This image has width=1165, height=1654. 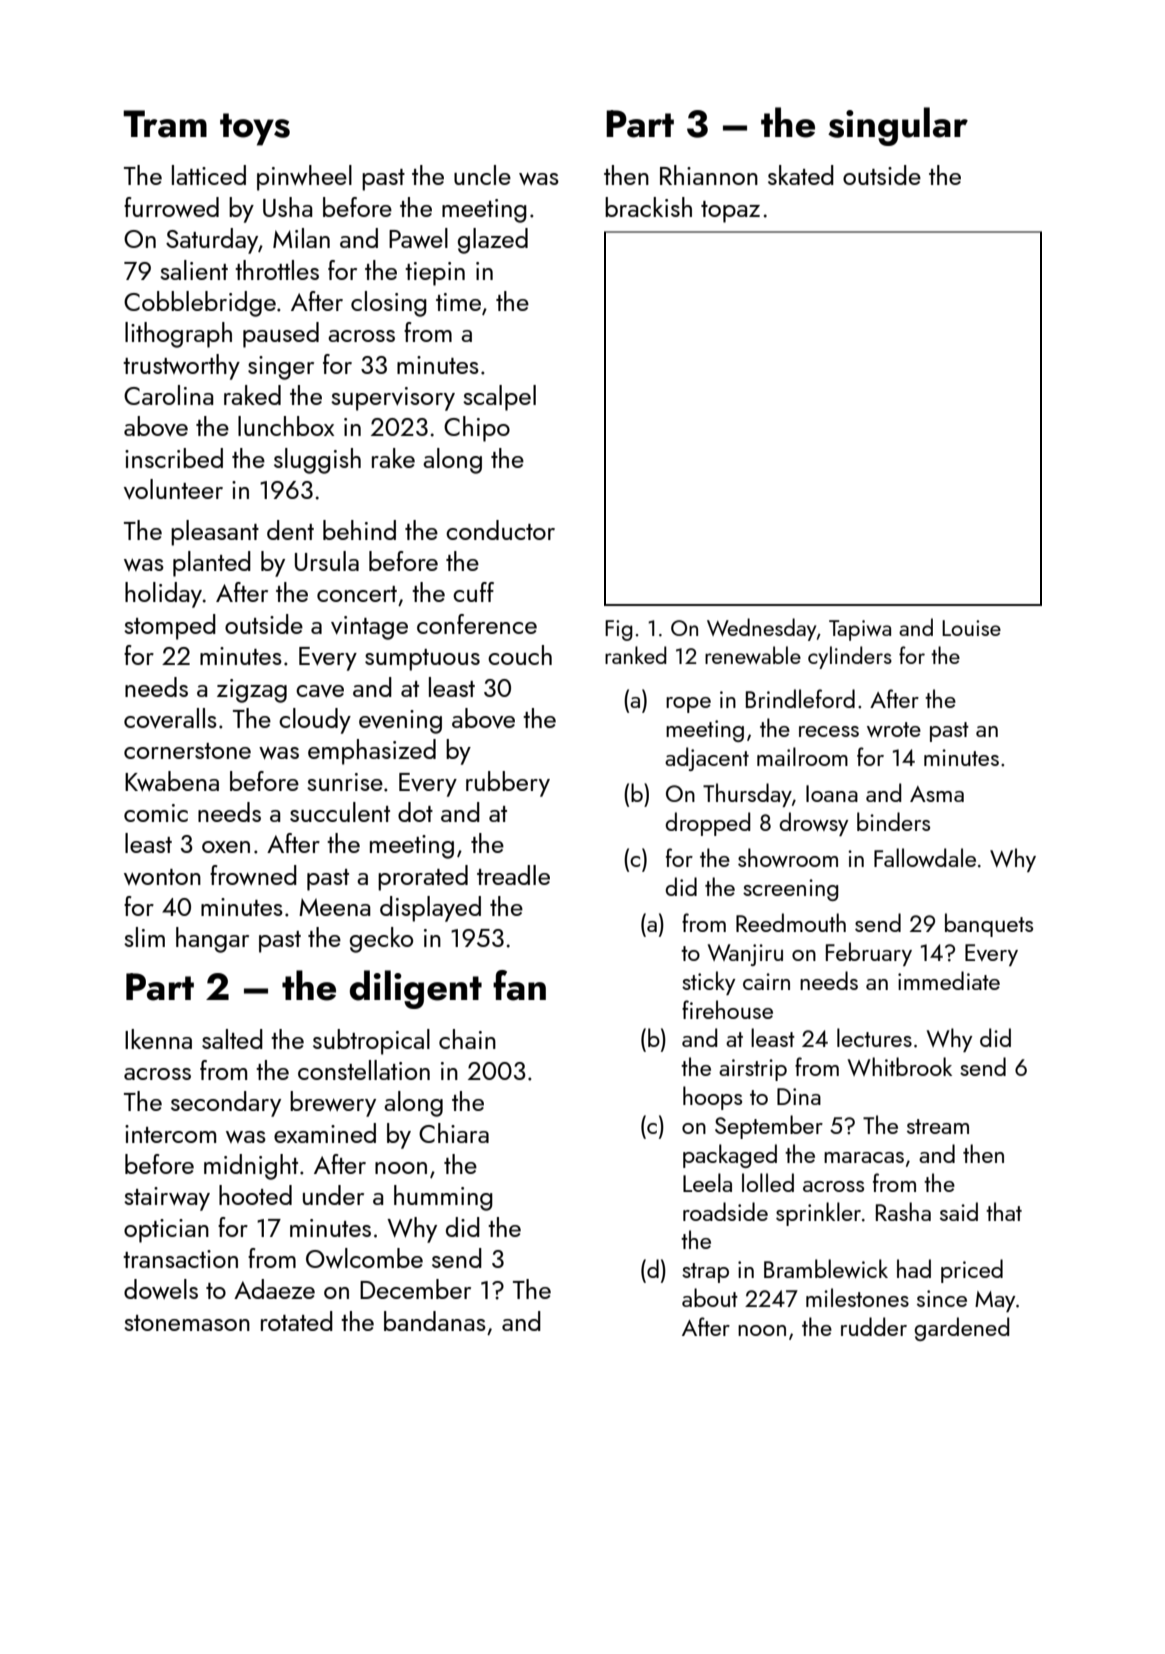 What do you see at coordinates (212, 241) in the image?
I see `Saturday` at bounding box center [212, 241].
